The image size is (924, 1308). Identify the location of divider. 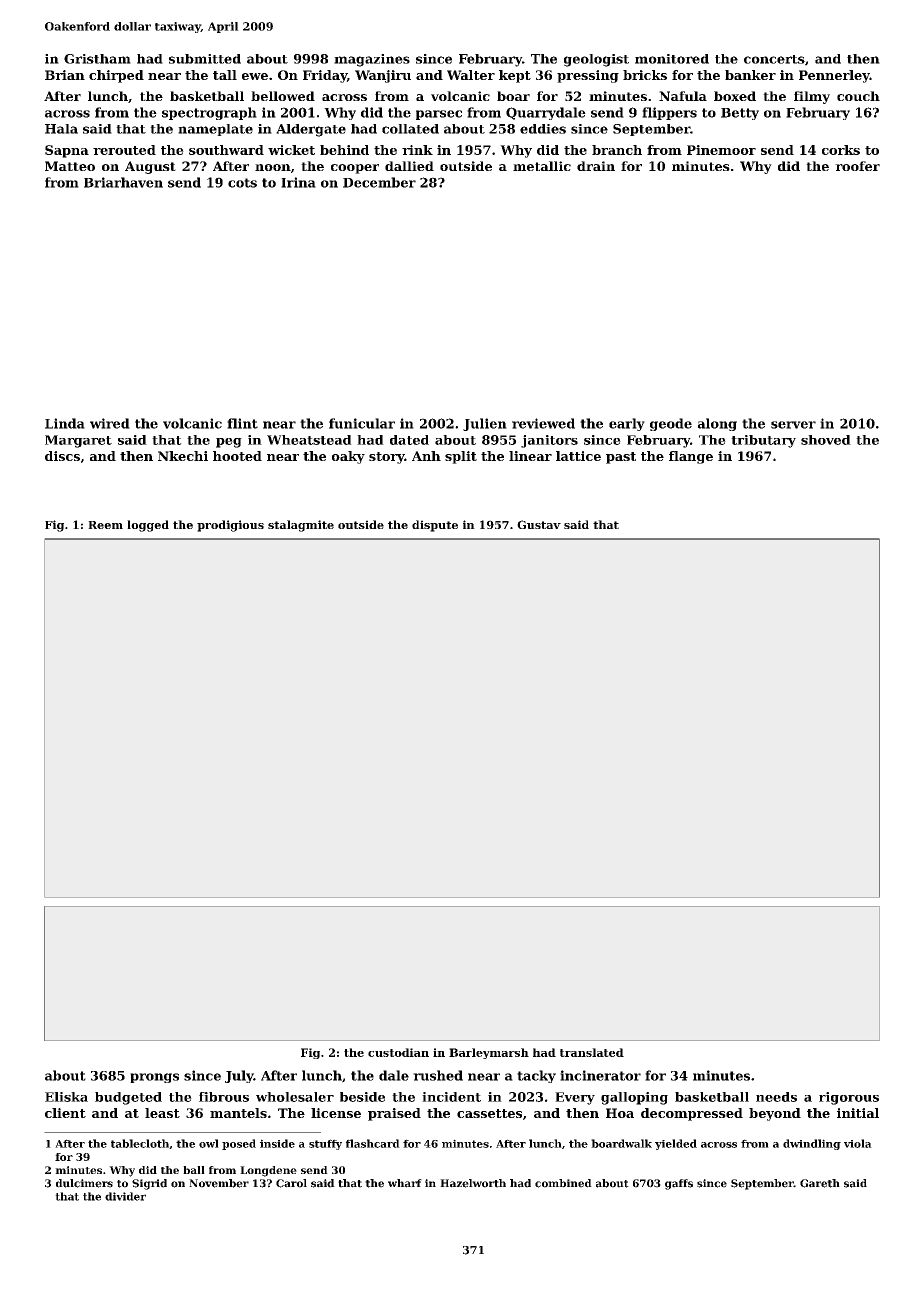
(125, 1196).
